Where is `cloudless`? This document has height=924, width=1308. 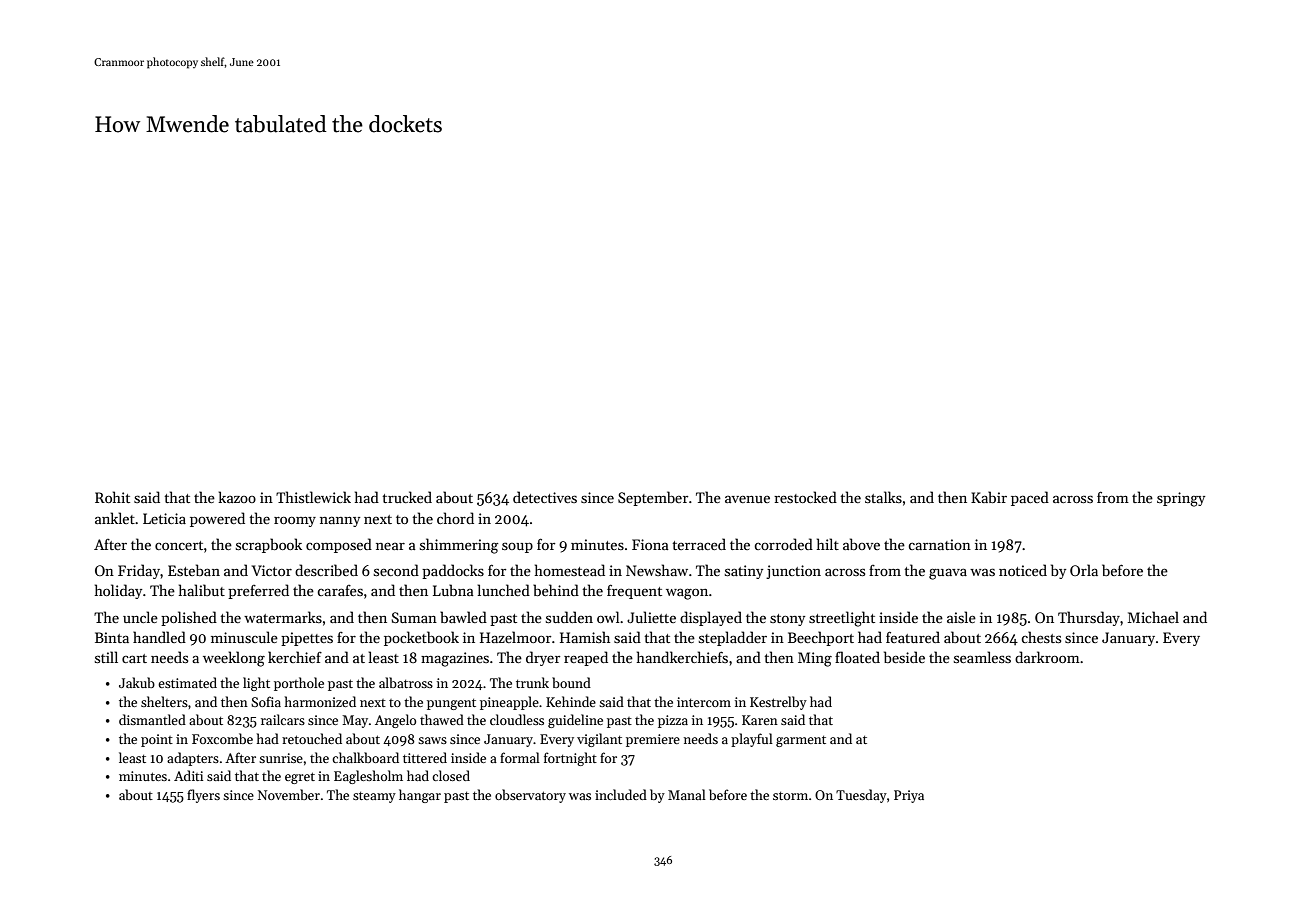
cloudless is located at coordinates (517, 719).
